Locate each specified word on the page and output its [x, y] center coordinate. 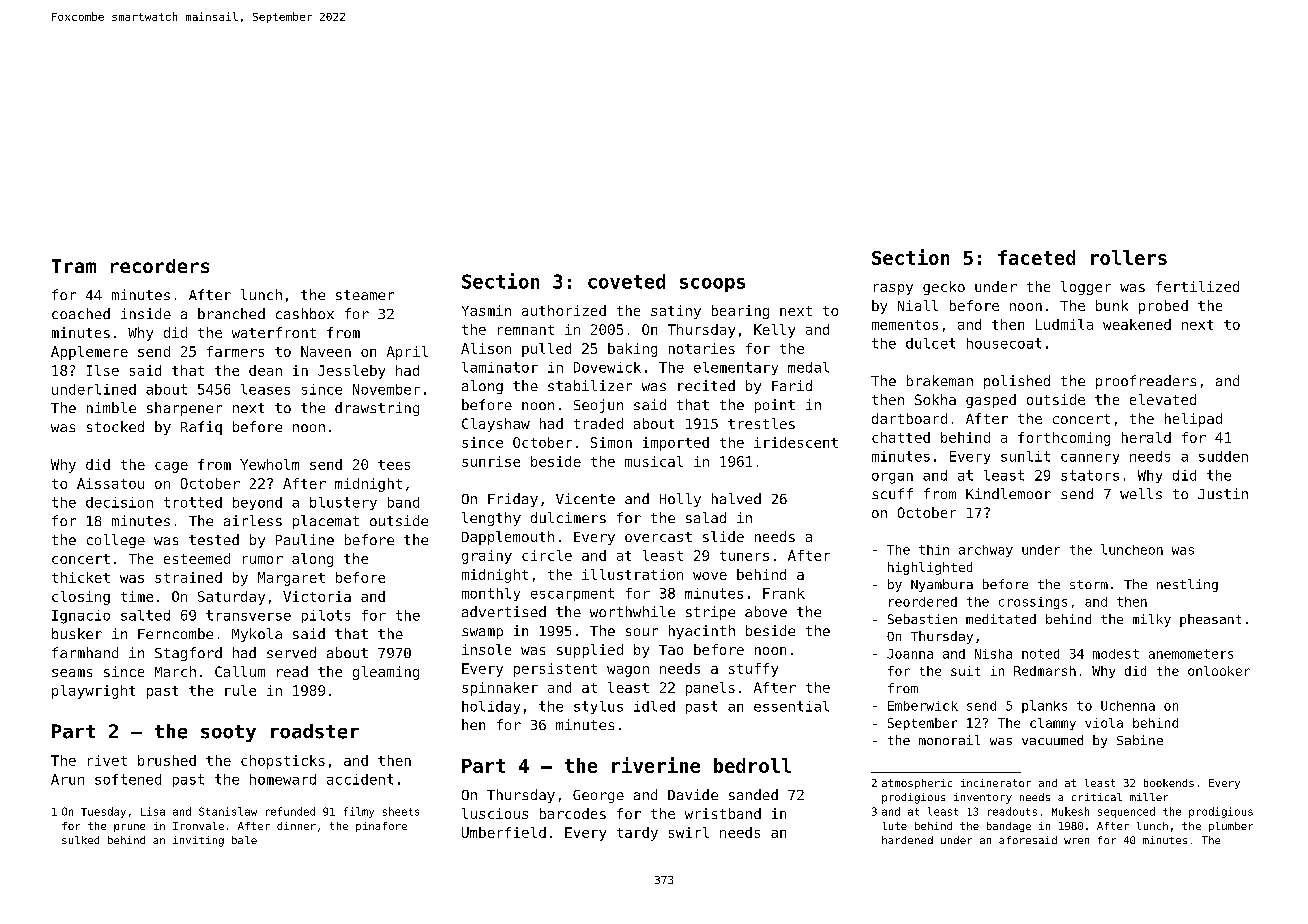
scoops [712, 285]
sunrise [491, 461]
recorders [160, 266]
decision [119, 502]
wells [1141, 493]
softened [128, 779]
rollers [1129, 257]
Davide [693, 794]
